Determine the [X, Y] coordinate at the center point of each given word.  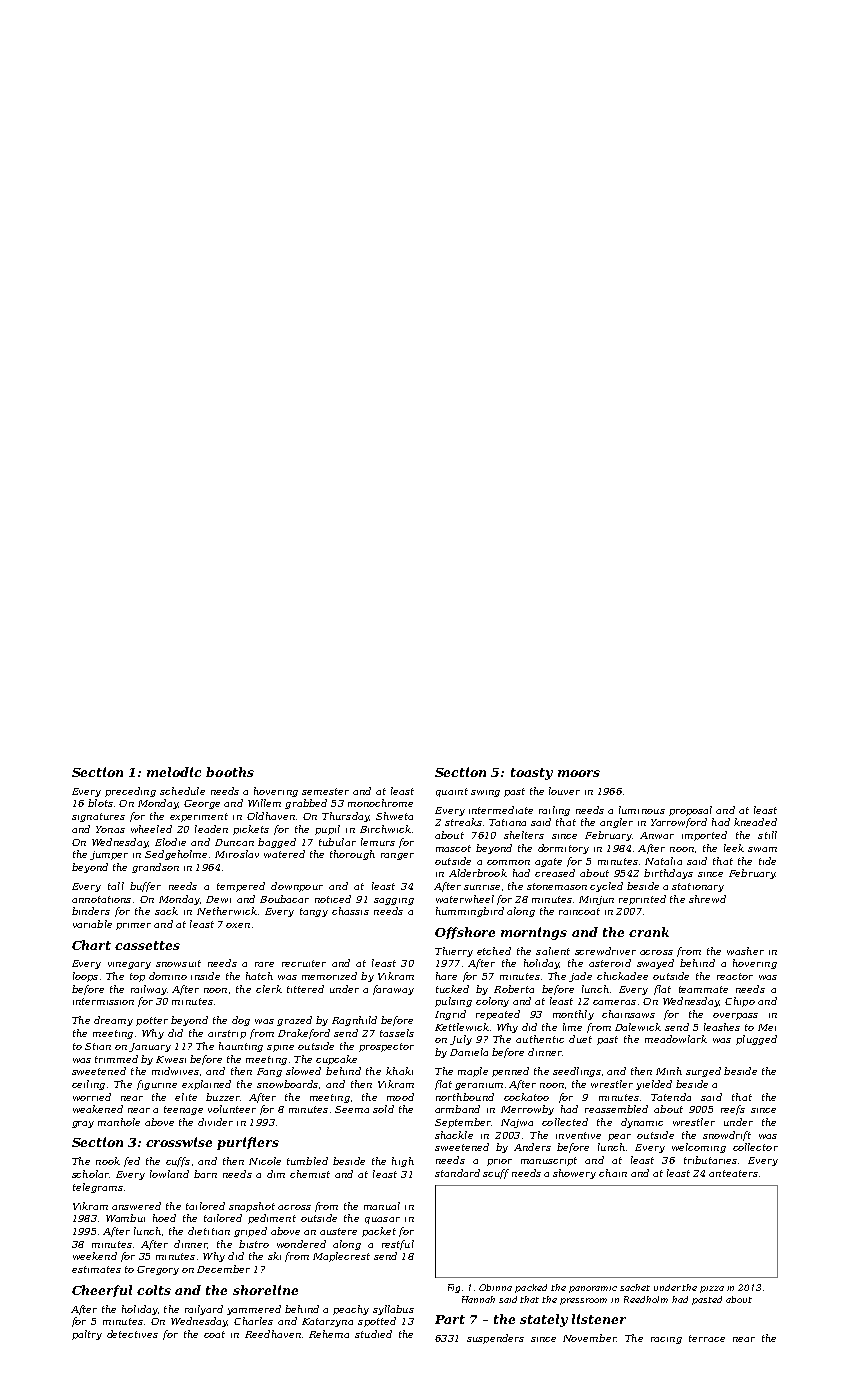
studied [373, 1334]
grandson [155, 868]
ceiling [88, 1085]
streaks [463, 822]
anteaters [733, 1173]
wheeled [151, 829]
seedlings [577, 1072]
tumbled [307, 1161]
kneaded [755, 822]
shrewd [707, 899]
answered [136, 1206]
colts [154, 1290]
